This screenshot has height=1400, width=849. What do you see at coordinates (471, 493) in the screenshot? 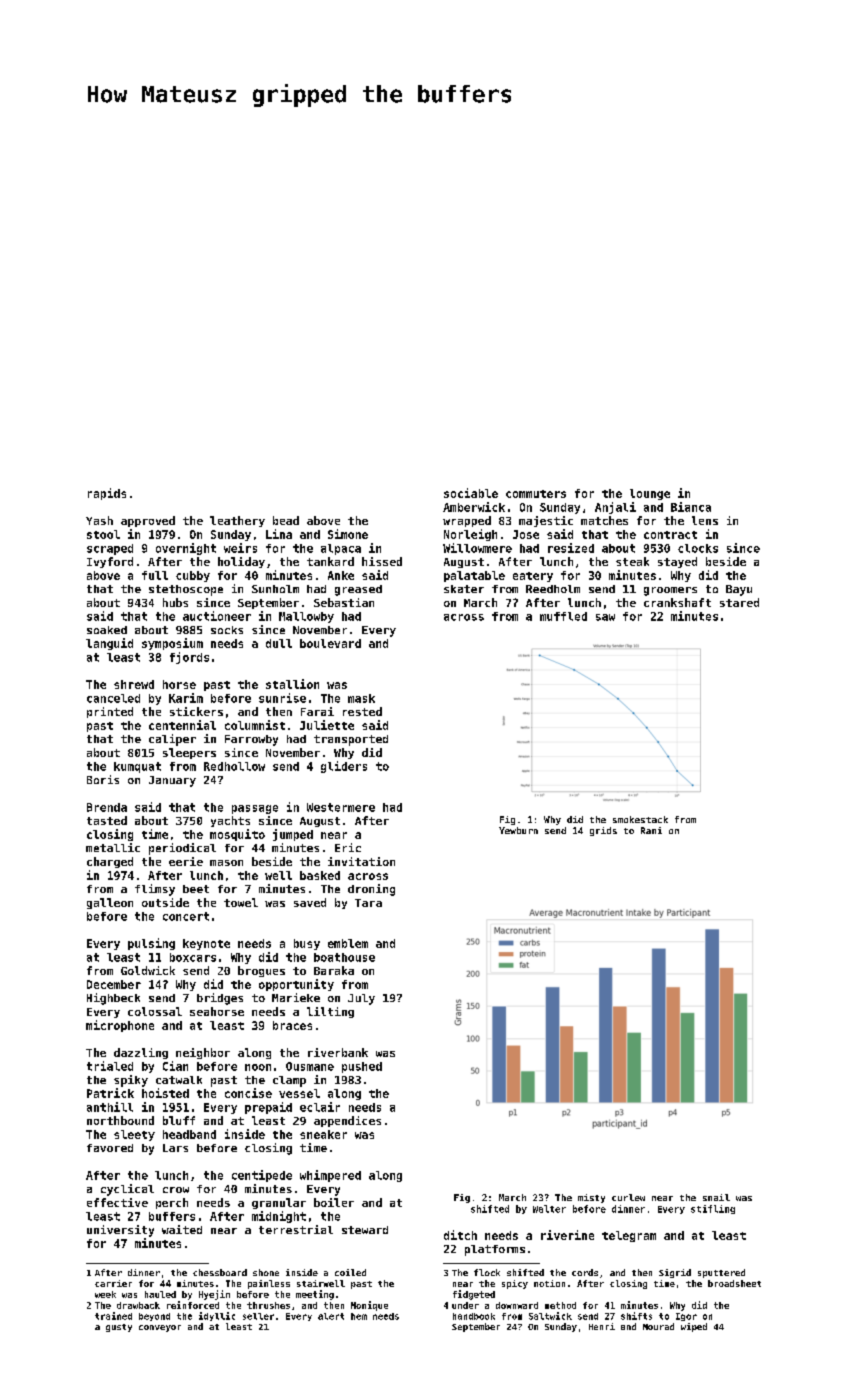
I see `sociable` at bounding box center [471, 493].
